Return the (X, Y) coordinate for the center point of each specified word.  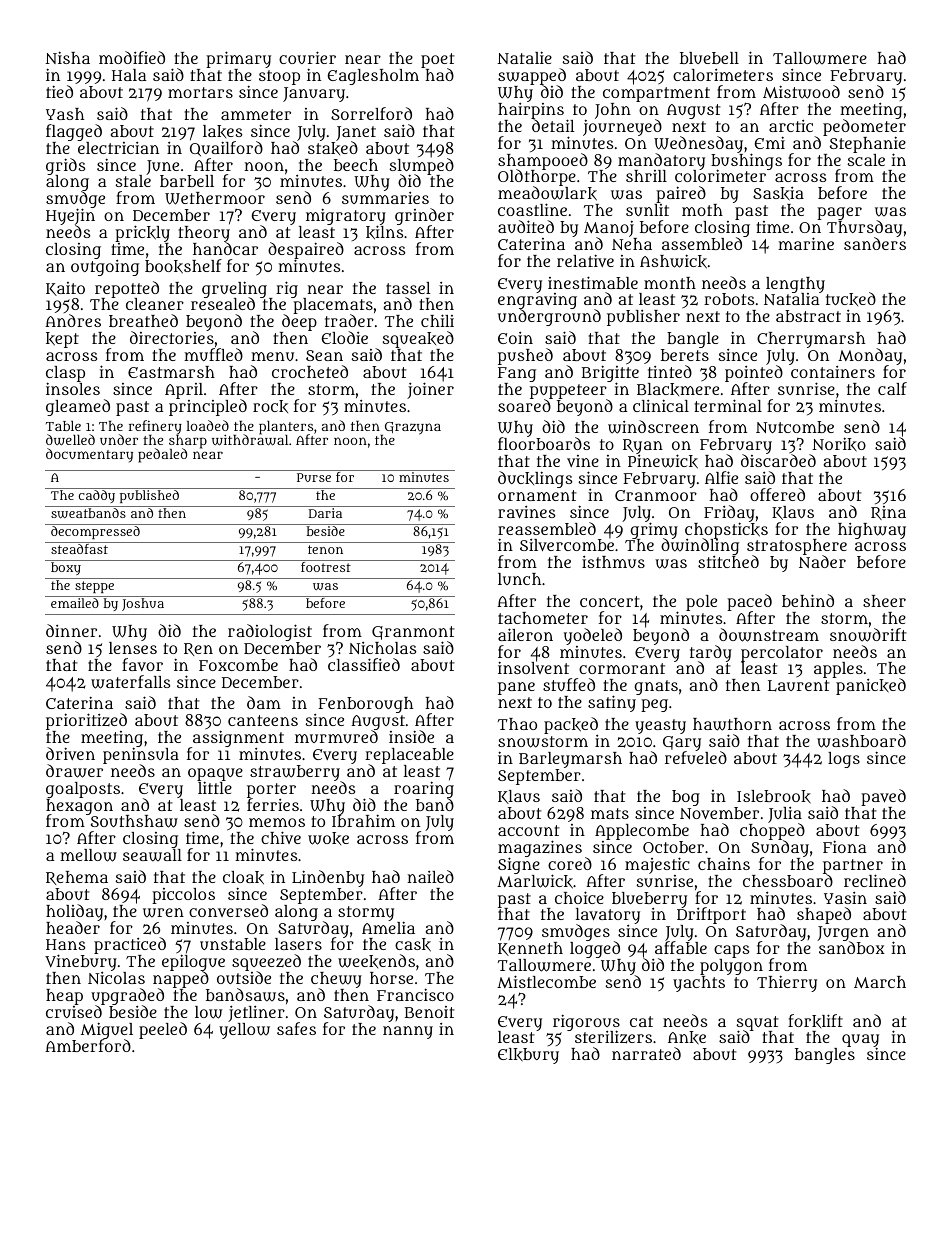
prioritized (86, 721)
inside (411, 736)
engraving (537, 301)
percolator (782, 654)
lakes (222, 131)
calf (892, 388)
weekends (376, 961)
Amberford (88, 1045)
